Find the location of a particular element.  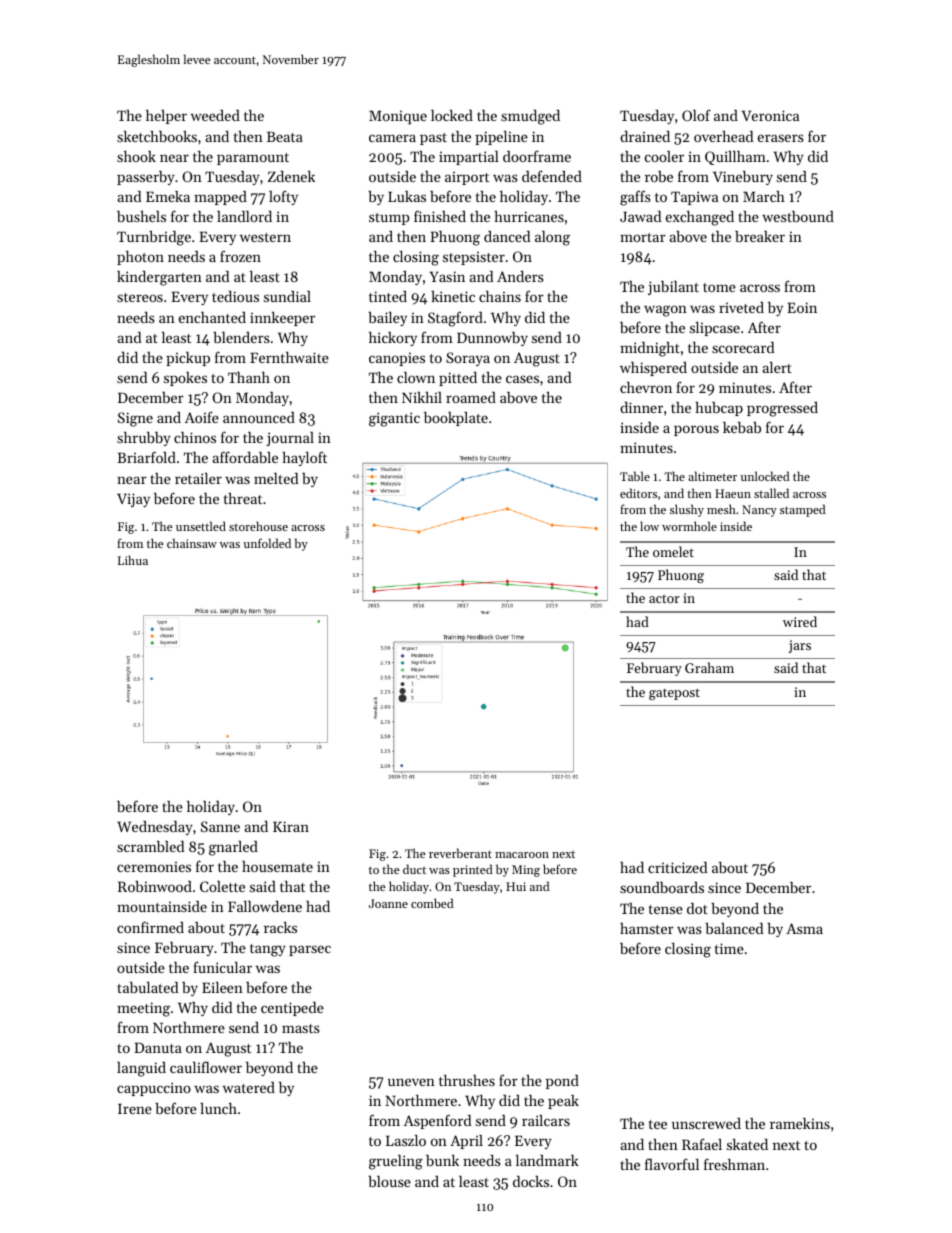

macaroon is located at coordinates (522, 855).
